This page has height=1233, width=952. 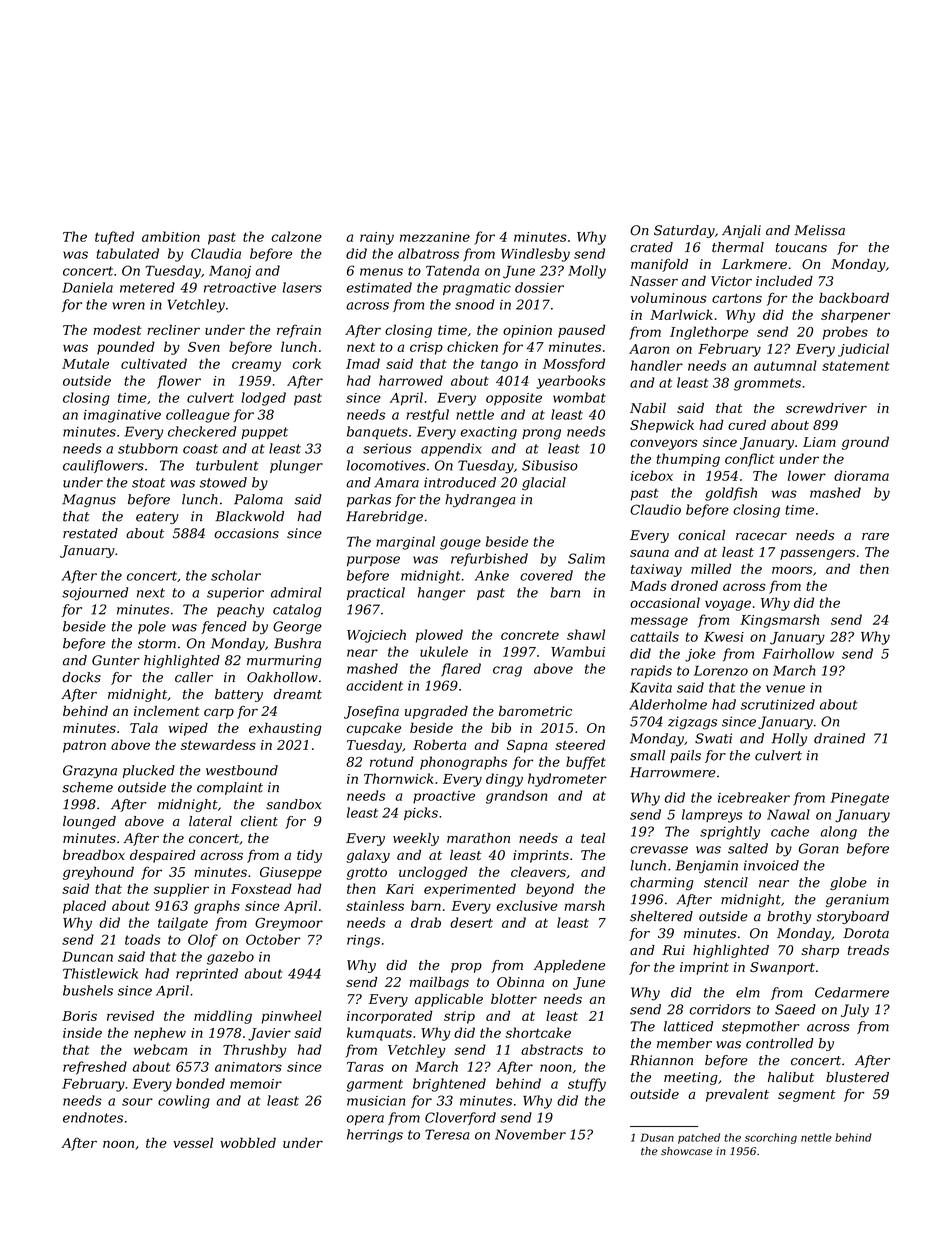 What do you see at coordinates (527, 905) in the page?
I see `exclusive` at bounding box center [527, 905].
